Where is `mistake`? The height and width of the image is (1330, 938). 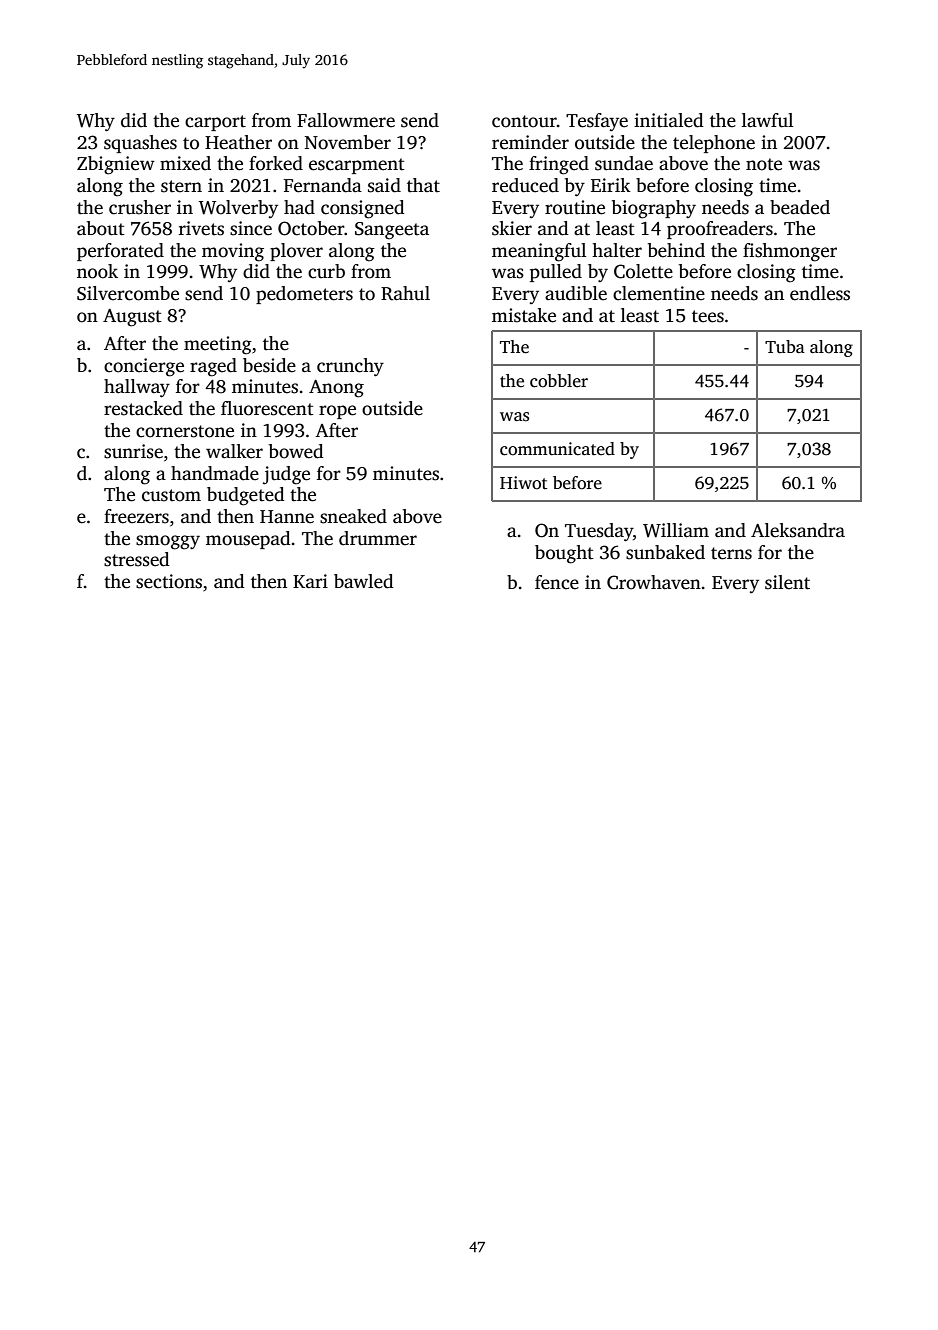
mistake is located at coordinates (524, 315).
